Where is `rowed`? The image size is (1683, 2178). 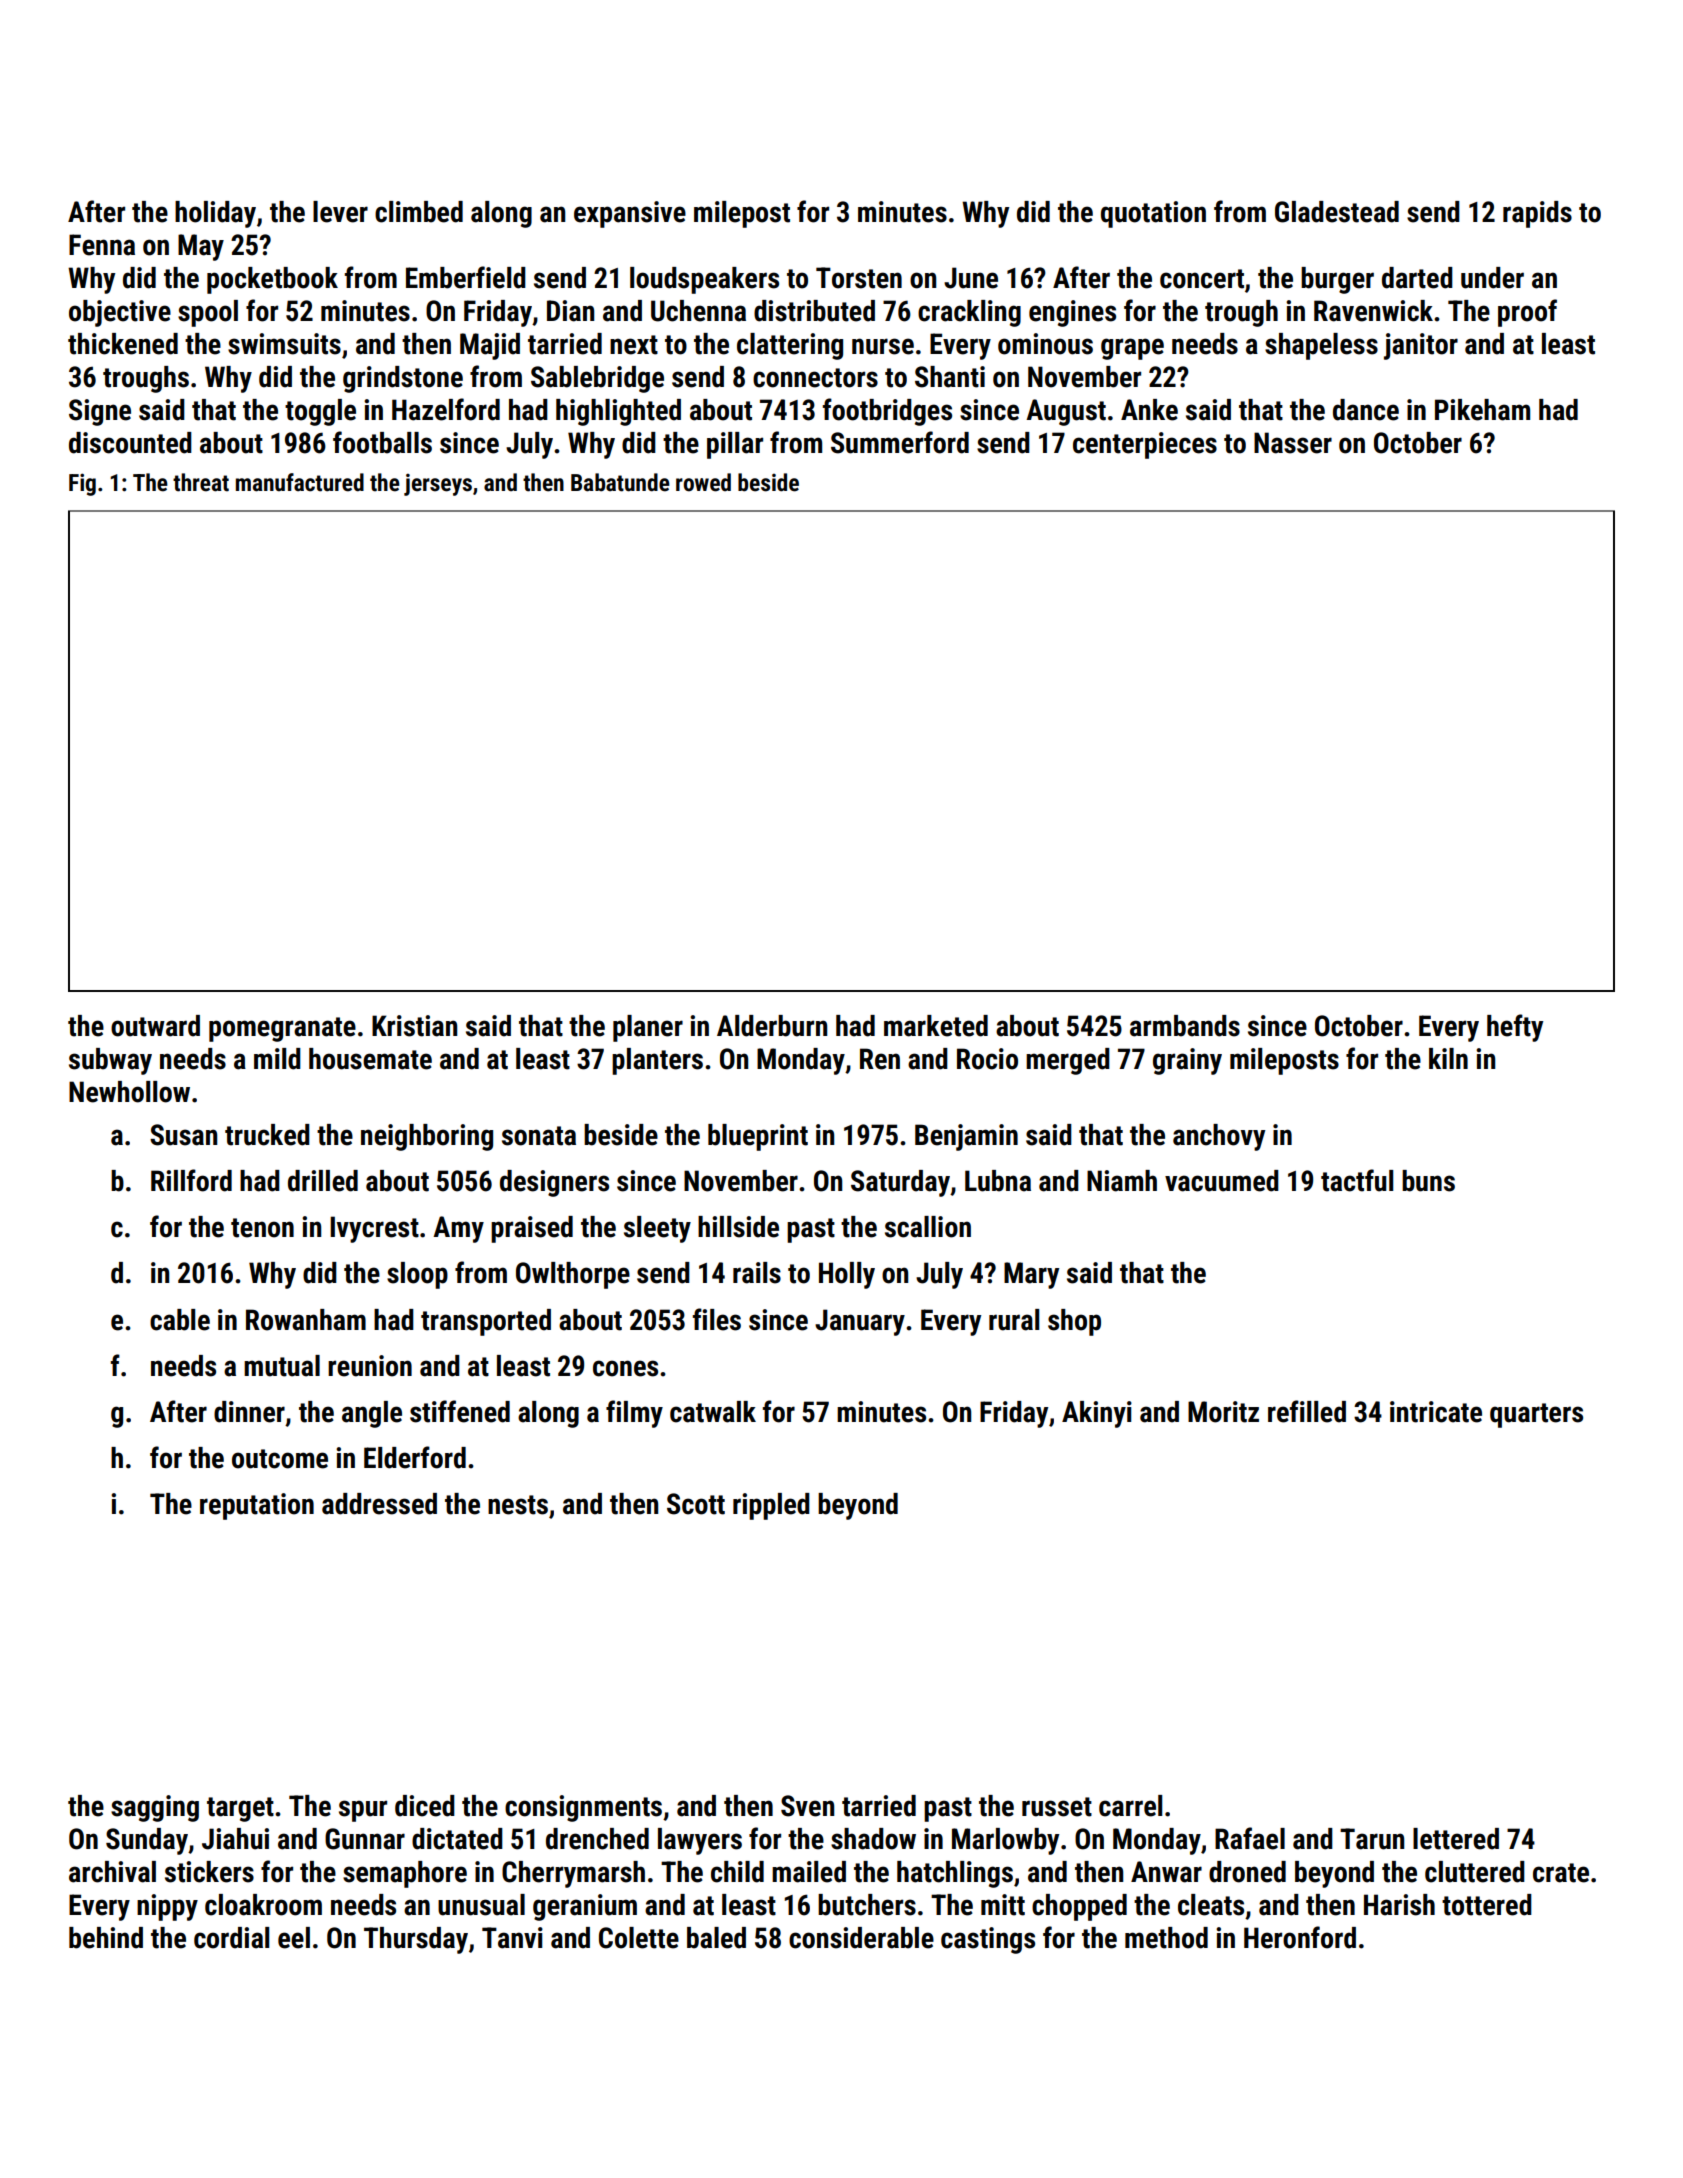
rowed is located at coordinates (703, 482).
